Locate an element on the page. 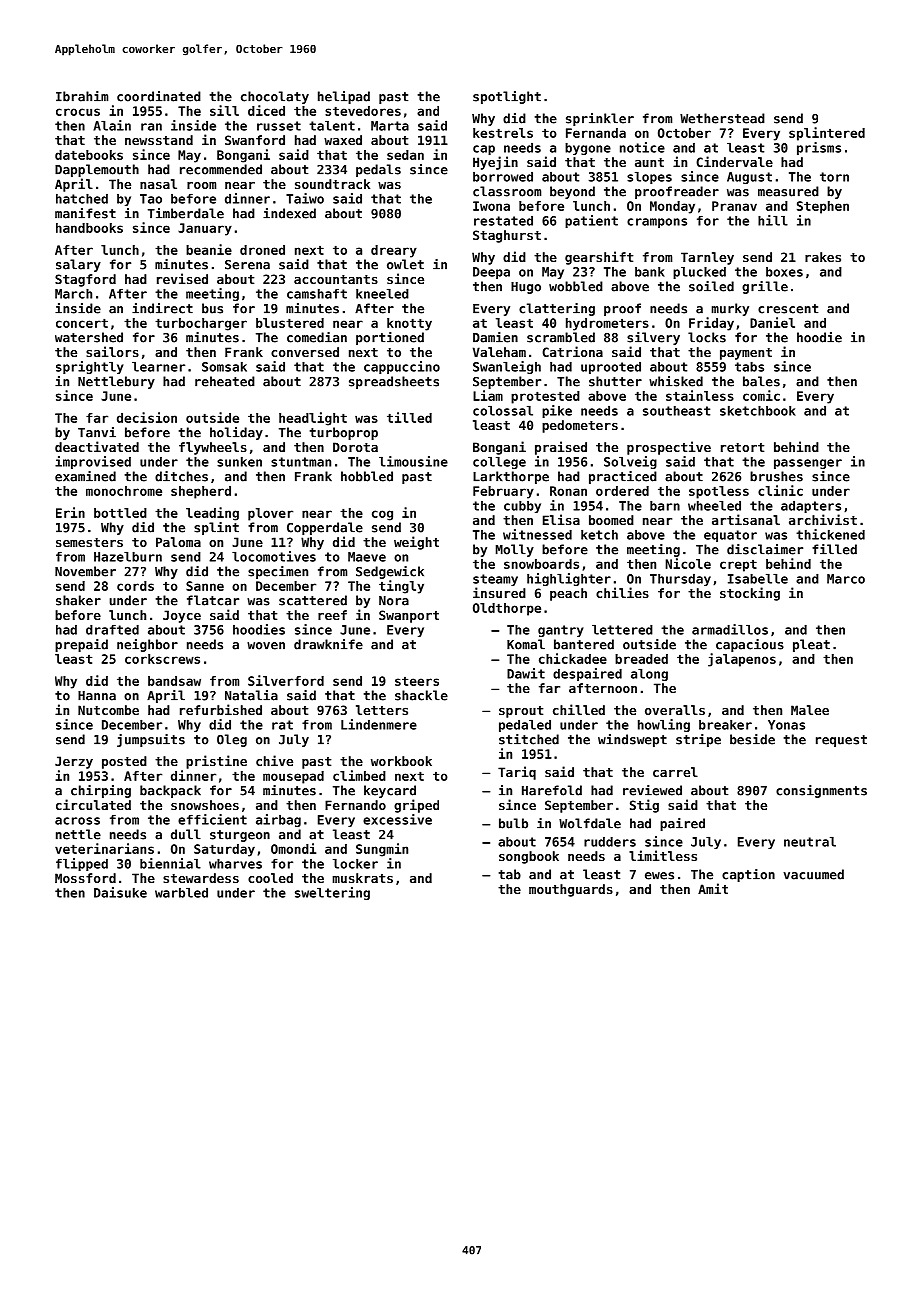 The image size is (924, 1308). Sedgewick is located at coordinates (390, 572).
